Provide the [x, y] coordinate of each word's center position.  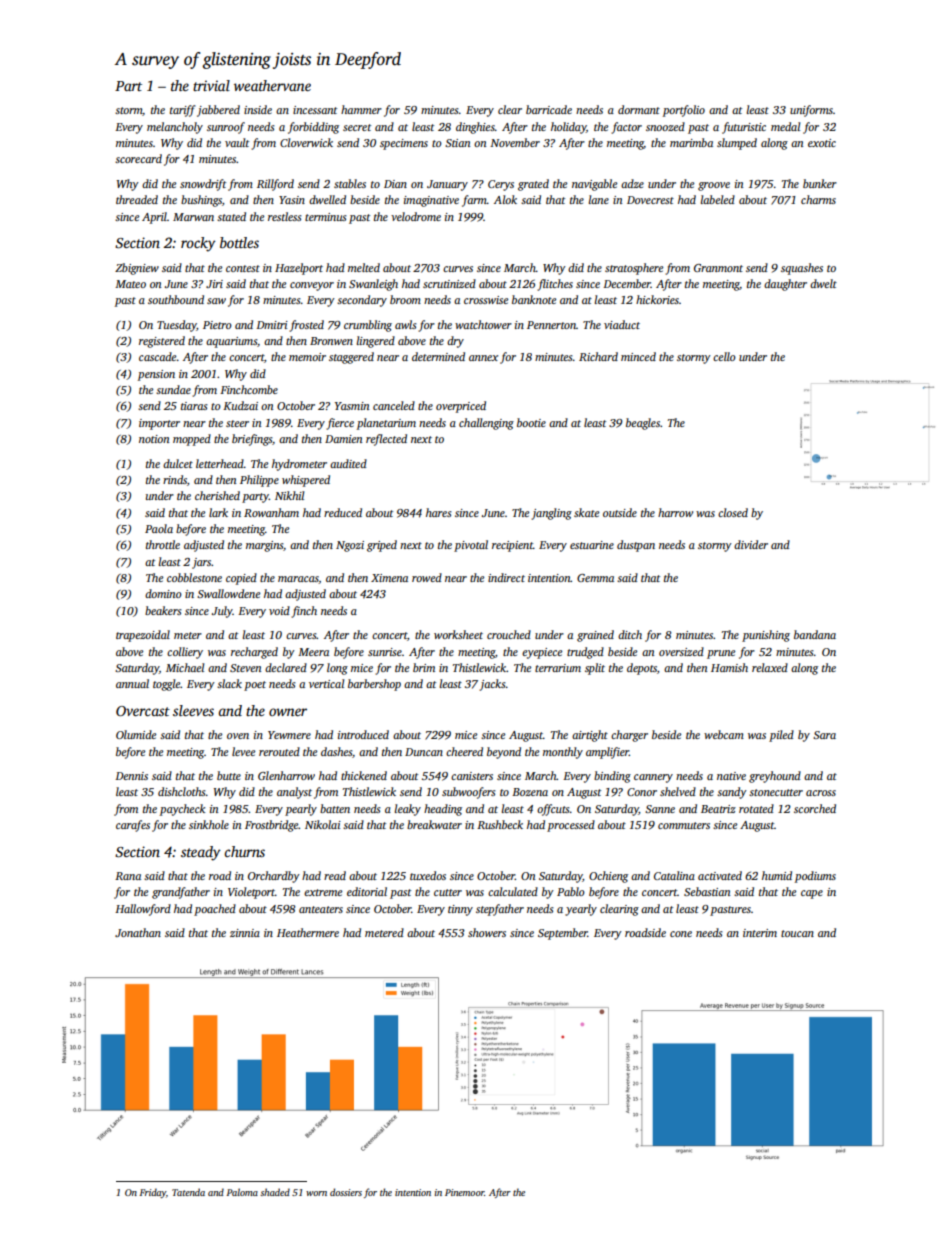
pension [156, 375]
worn [316, 1193]
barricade [549, 109]
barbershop [374, 685]
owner [288, 712]
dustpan [636, 546]
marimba [691, 142]
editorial [367, 891]
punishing [766, 636]
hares [439, 512]
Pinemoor [464, 1192]
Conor [642, 792]
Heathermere [308, 932]
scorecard [138, 158]
